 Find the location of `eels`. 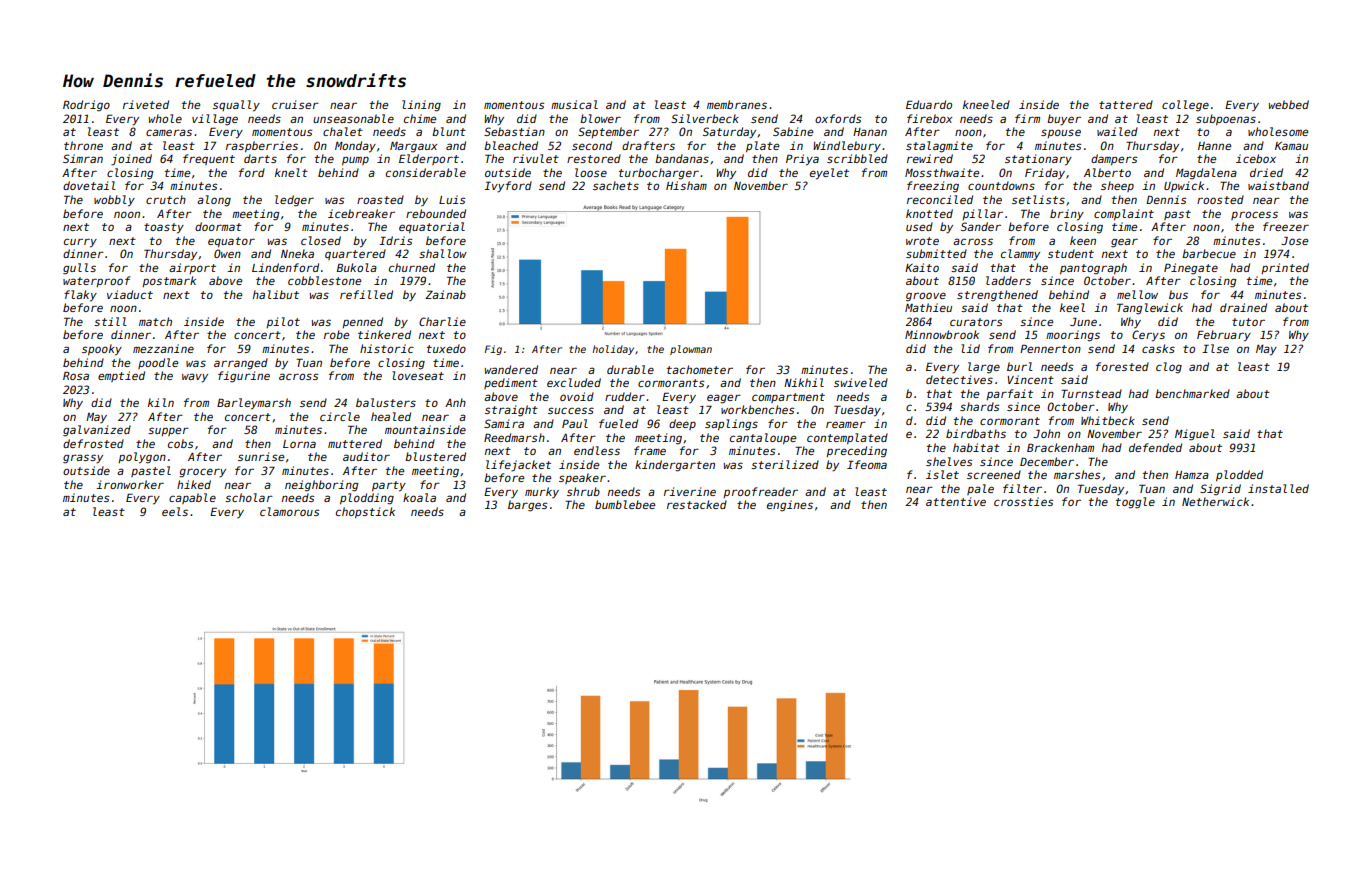

eels is located at coordinates (175, 511).
